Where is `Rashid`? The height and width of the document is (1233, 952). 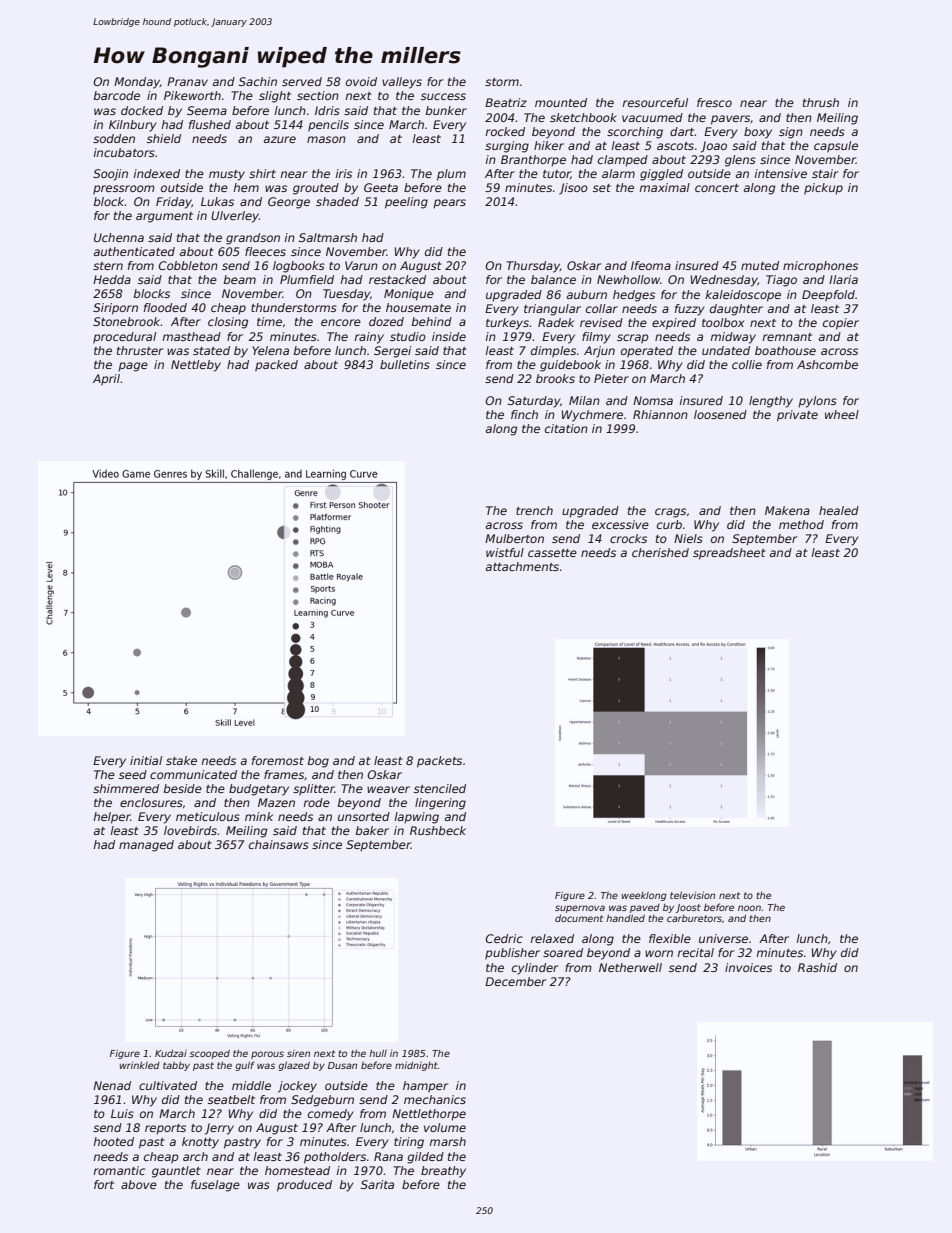
Rashid is located at coordinates (817, 967).
